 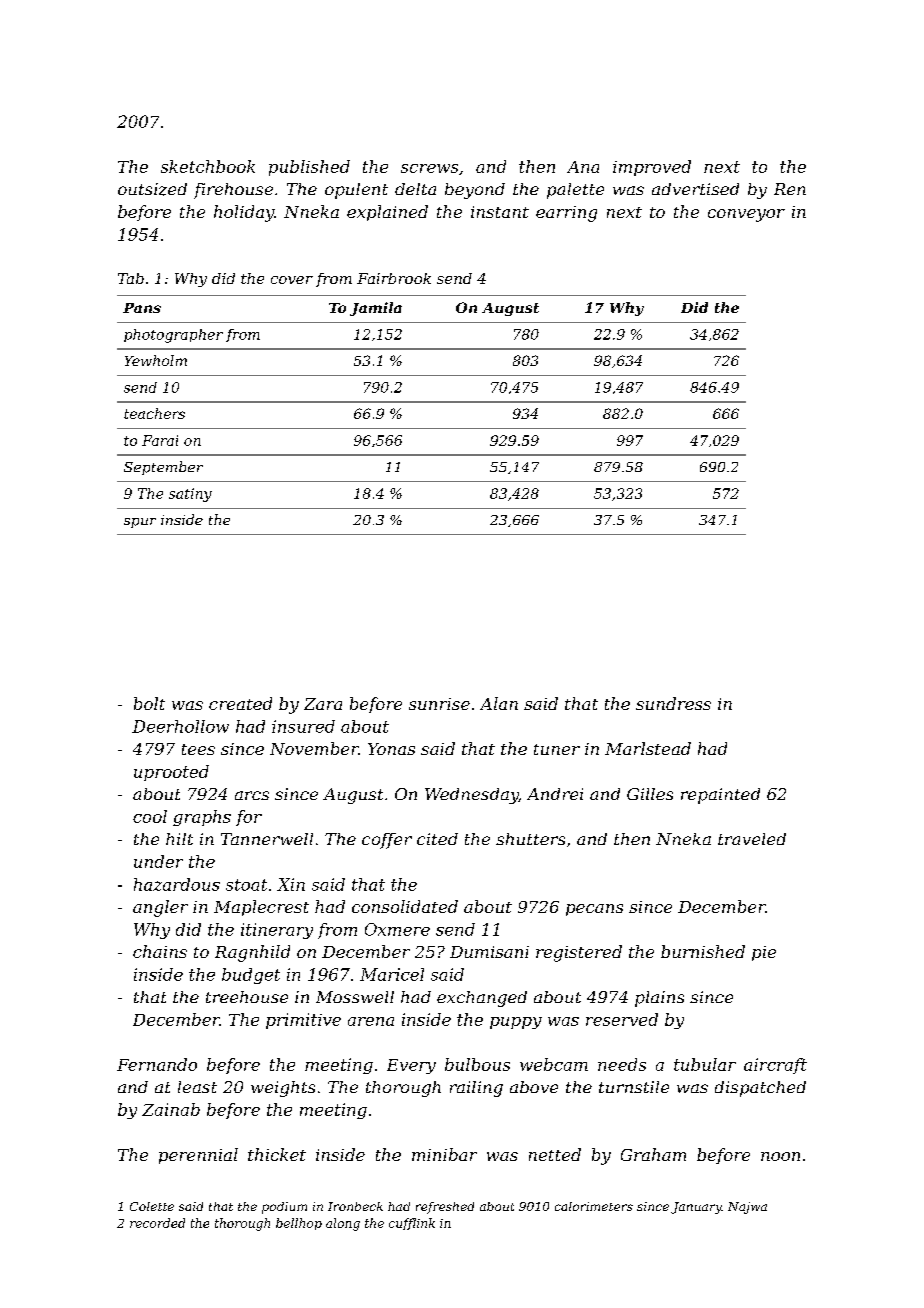 What do you see at coordinates (154, 413) in the screenshot?
I see `teachers` at bounding box center [154, 413].
